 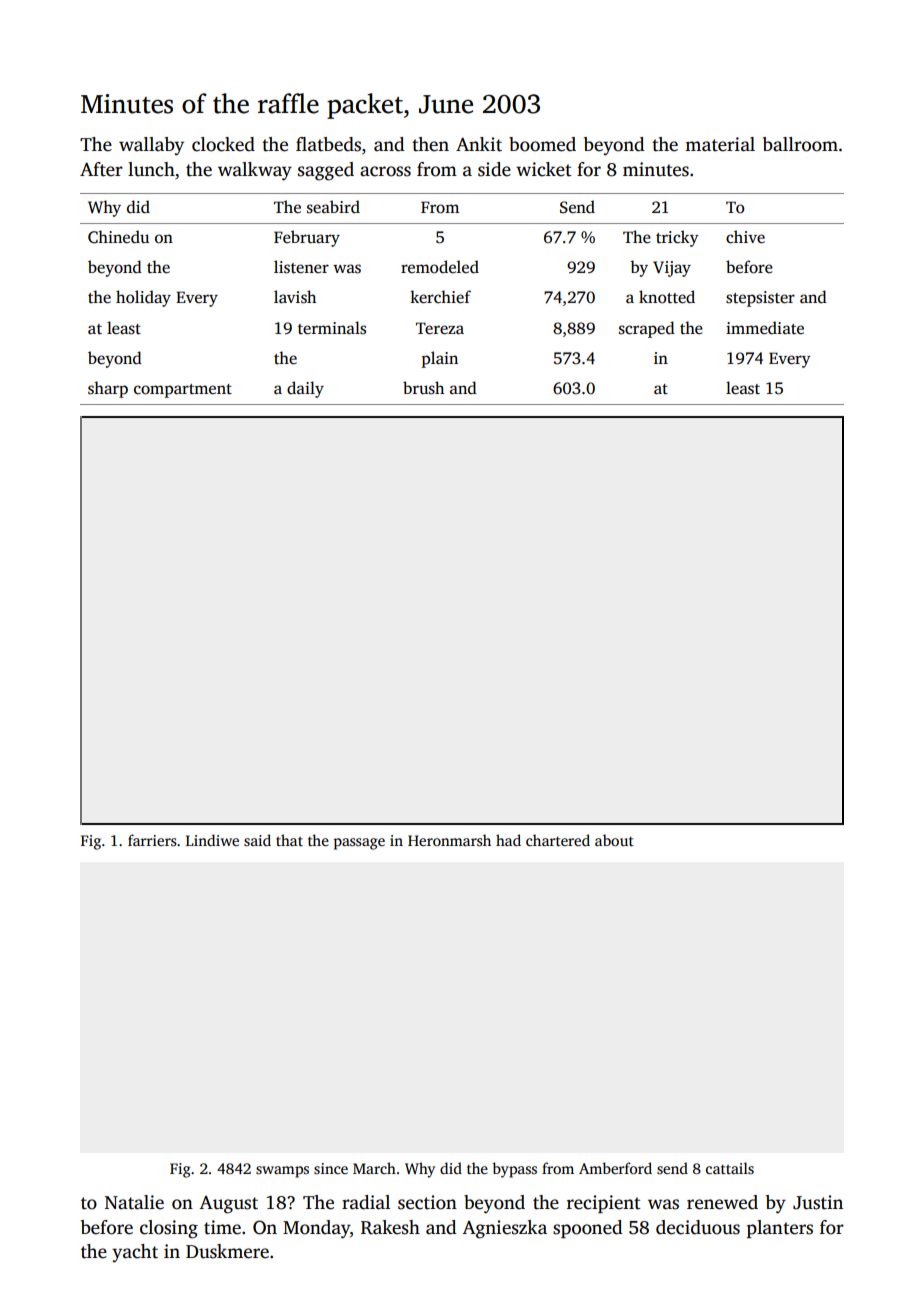 What do you see at coordinates (108, 389) in the screenshot?
I see `sharp` at bounding box center [108, 389].
